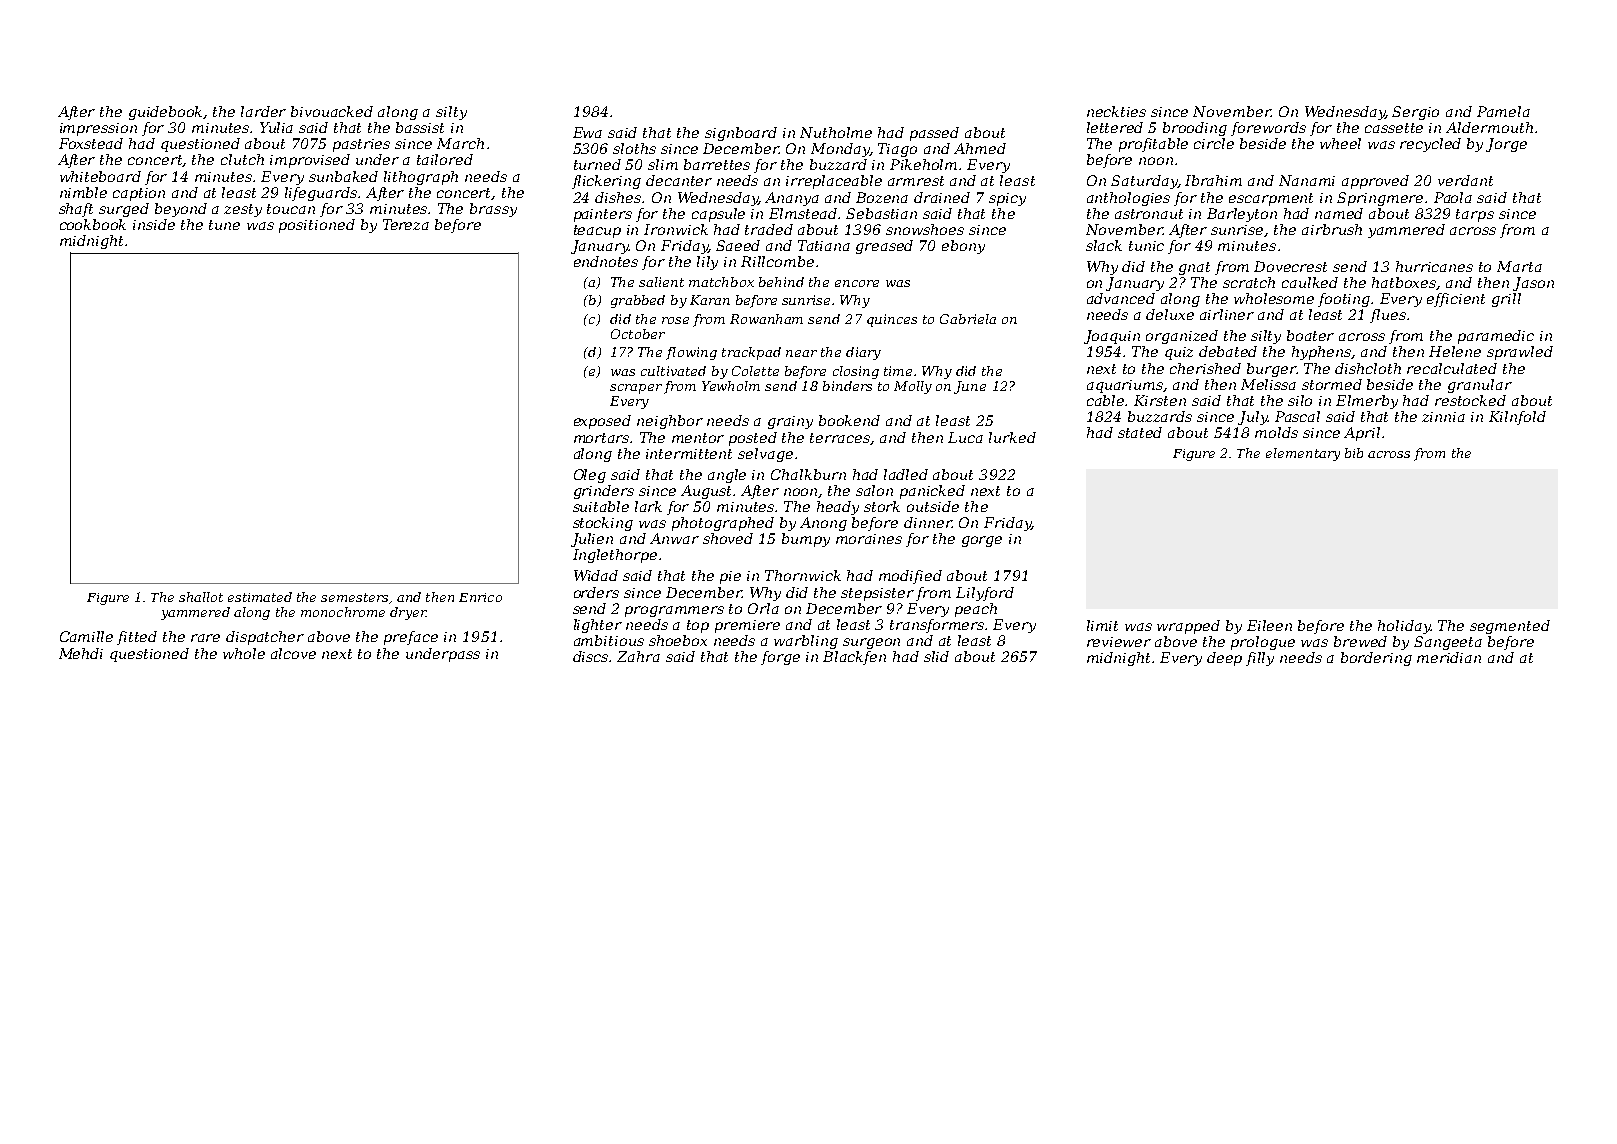 The width and height of the screenshot is (1617, 1144). Describe the element at coordinates (982, 541) in the screenshot. I see `gorge` at that location.
